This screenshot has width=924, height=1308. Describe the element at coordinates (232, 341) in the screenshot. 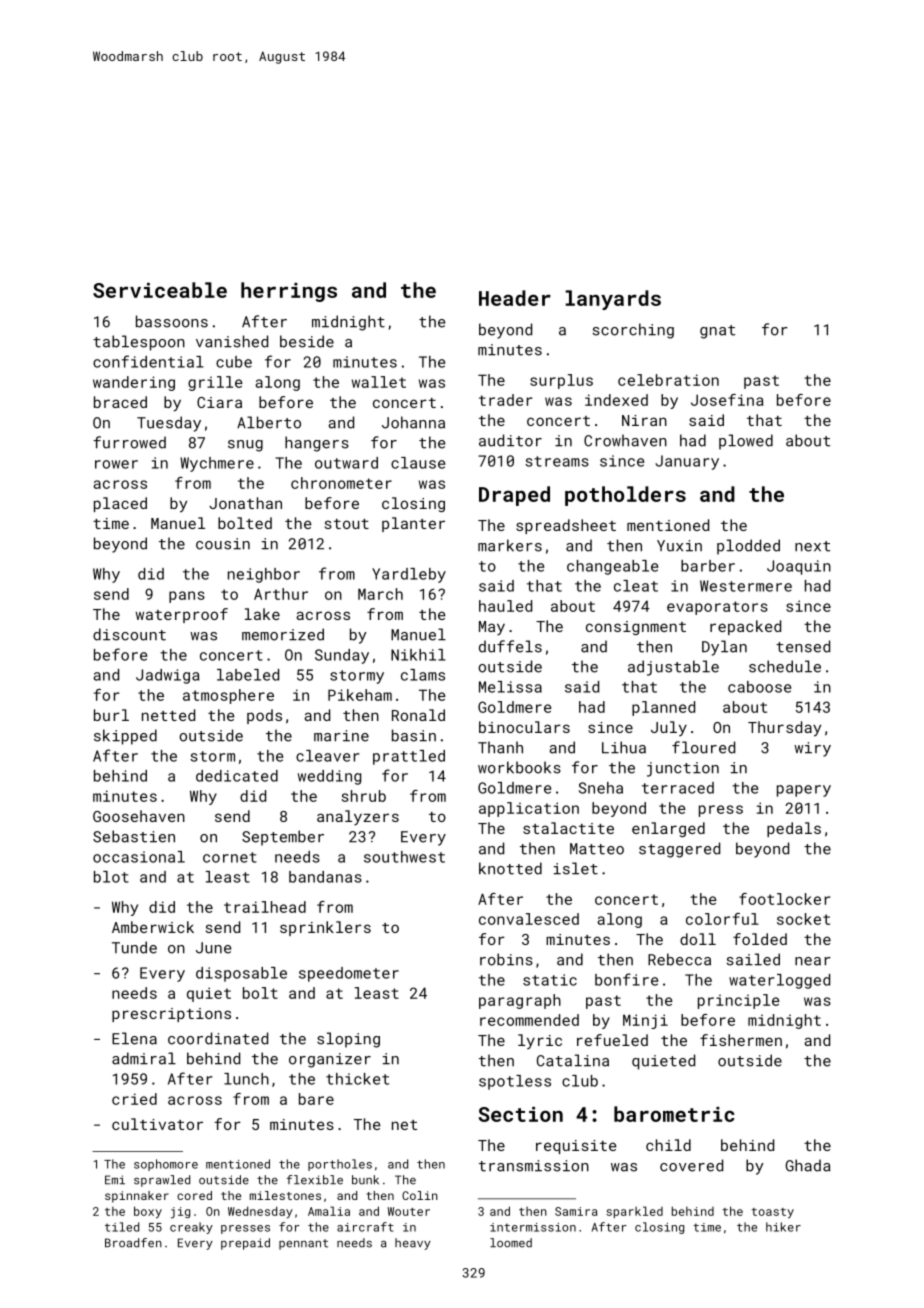

I see `vanished` at that location.
